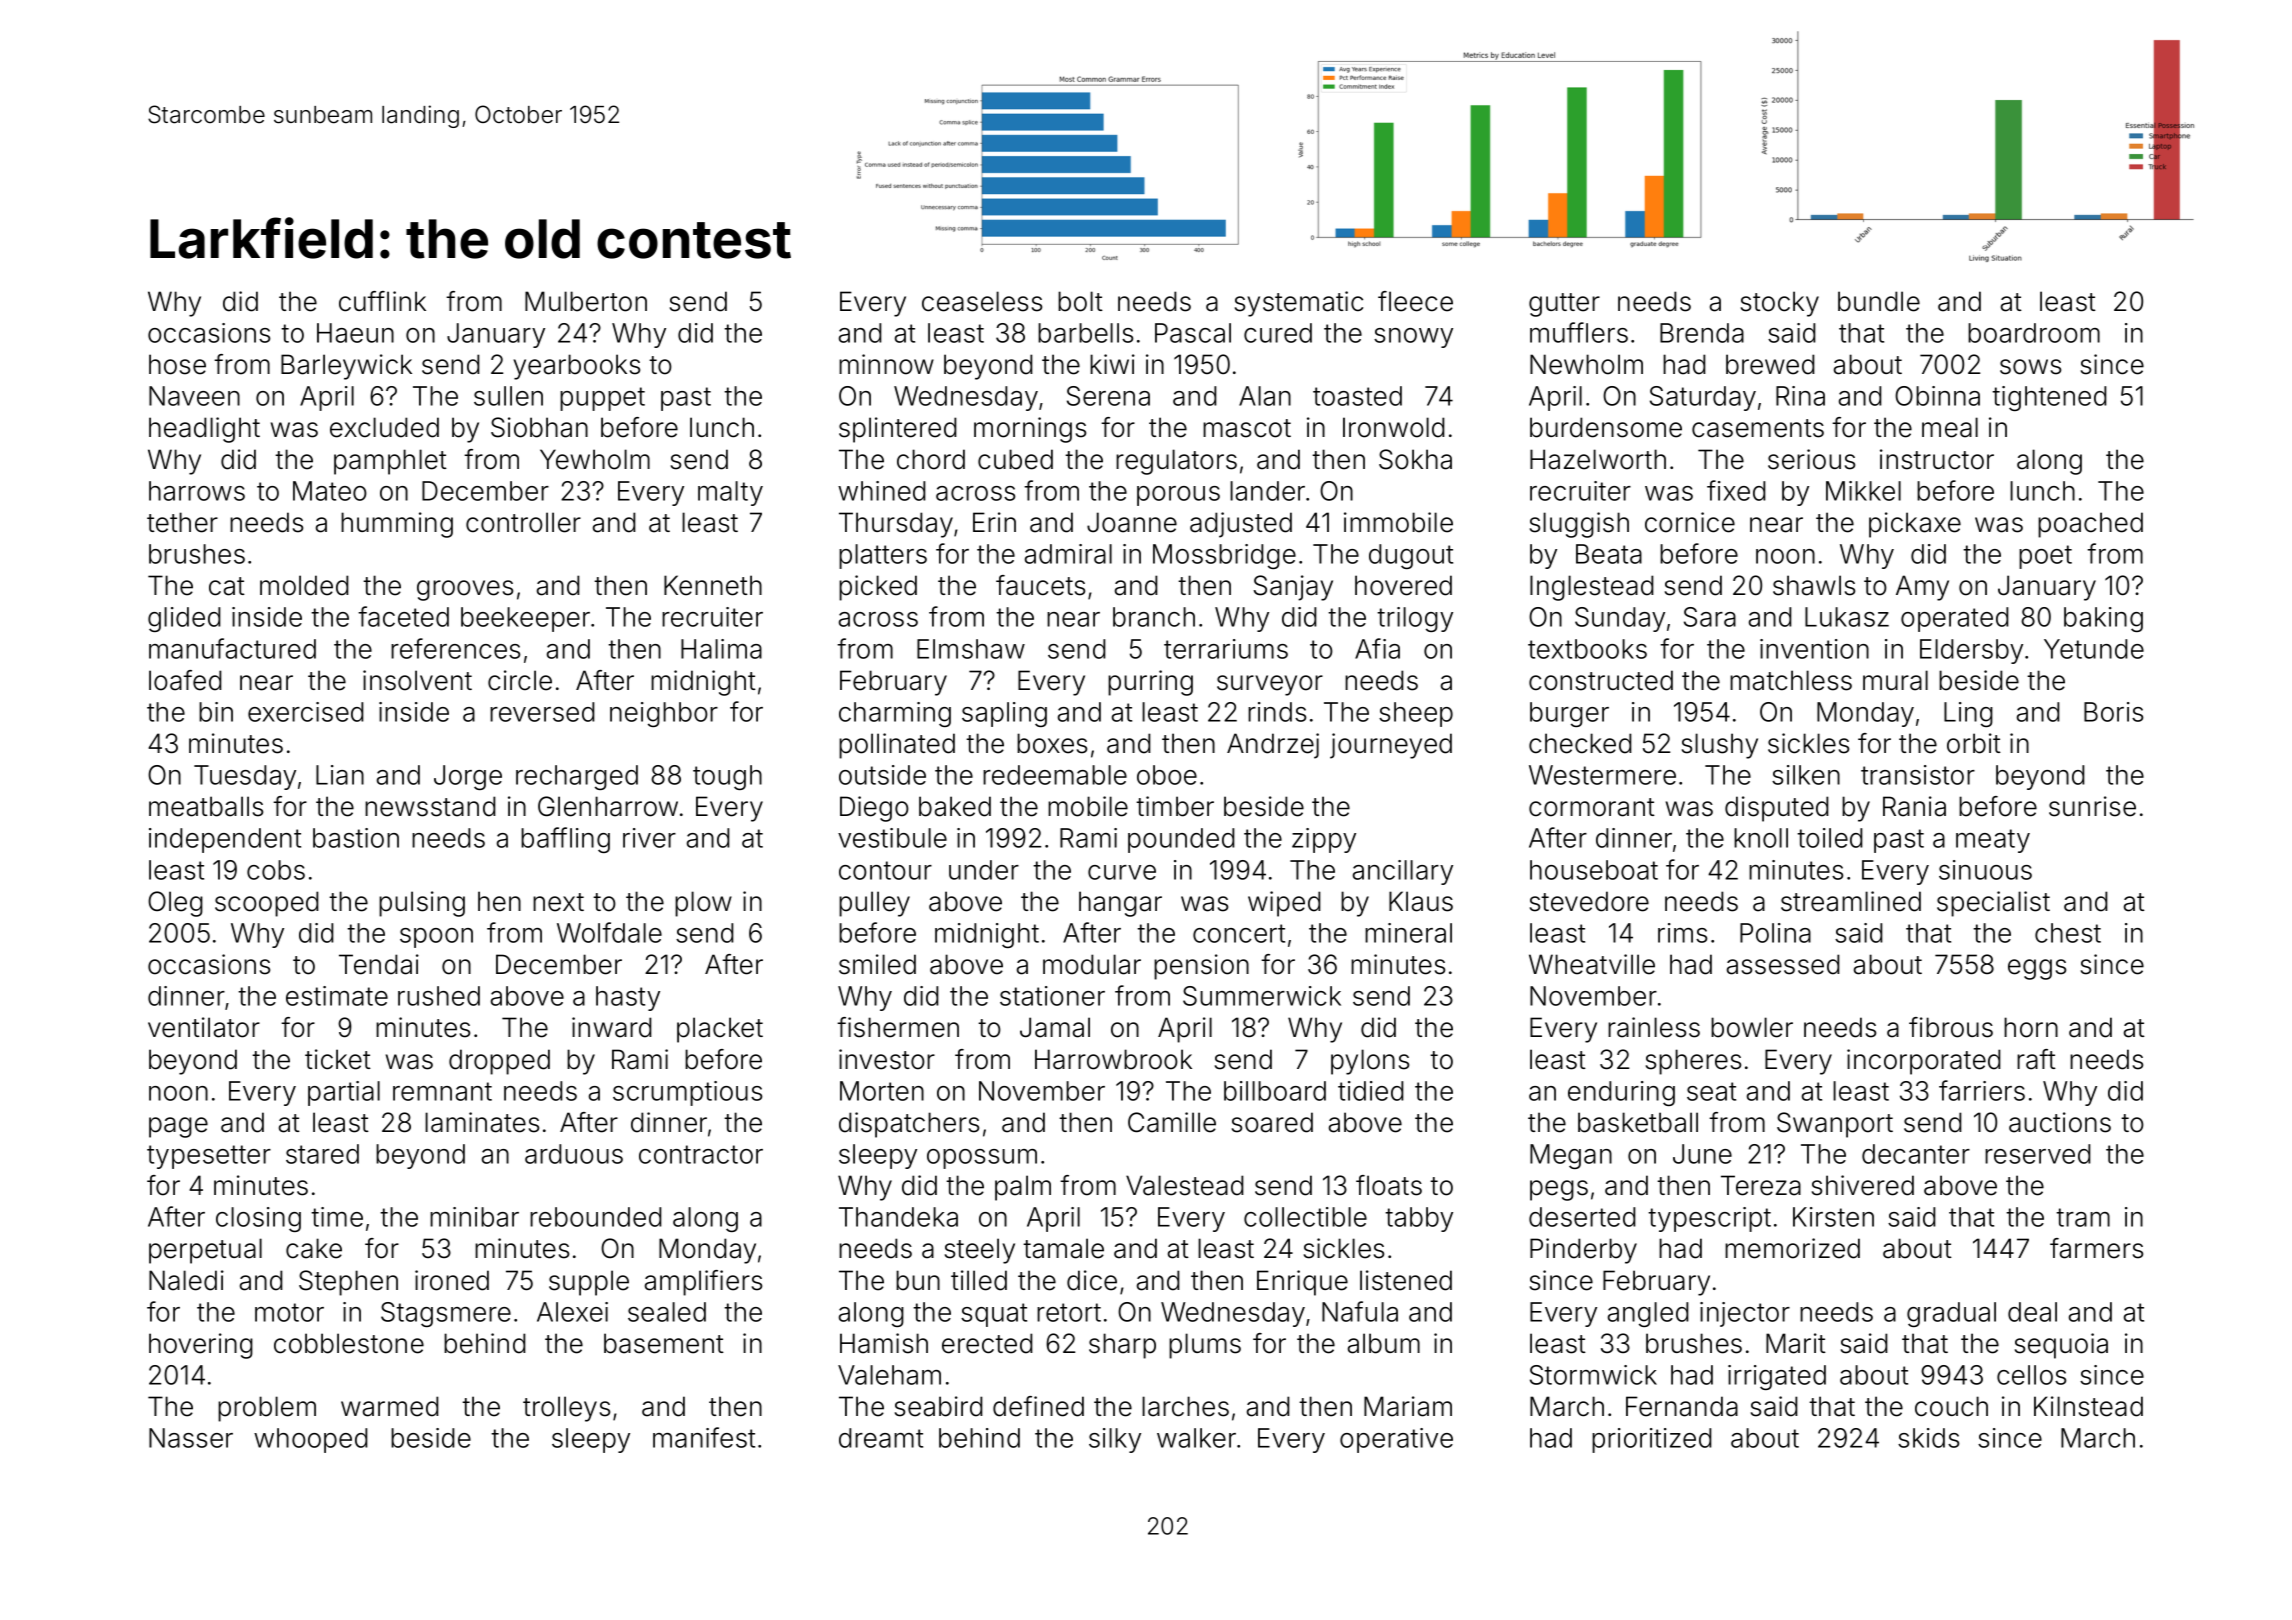  I want to click on billboard, so click(1275, 1091).
